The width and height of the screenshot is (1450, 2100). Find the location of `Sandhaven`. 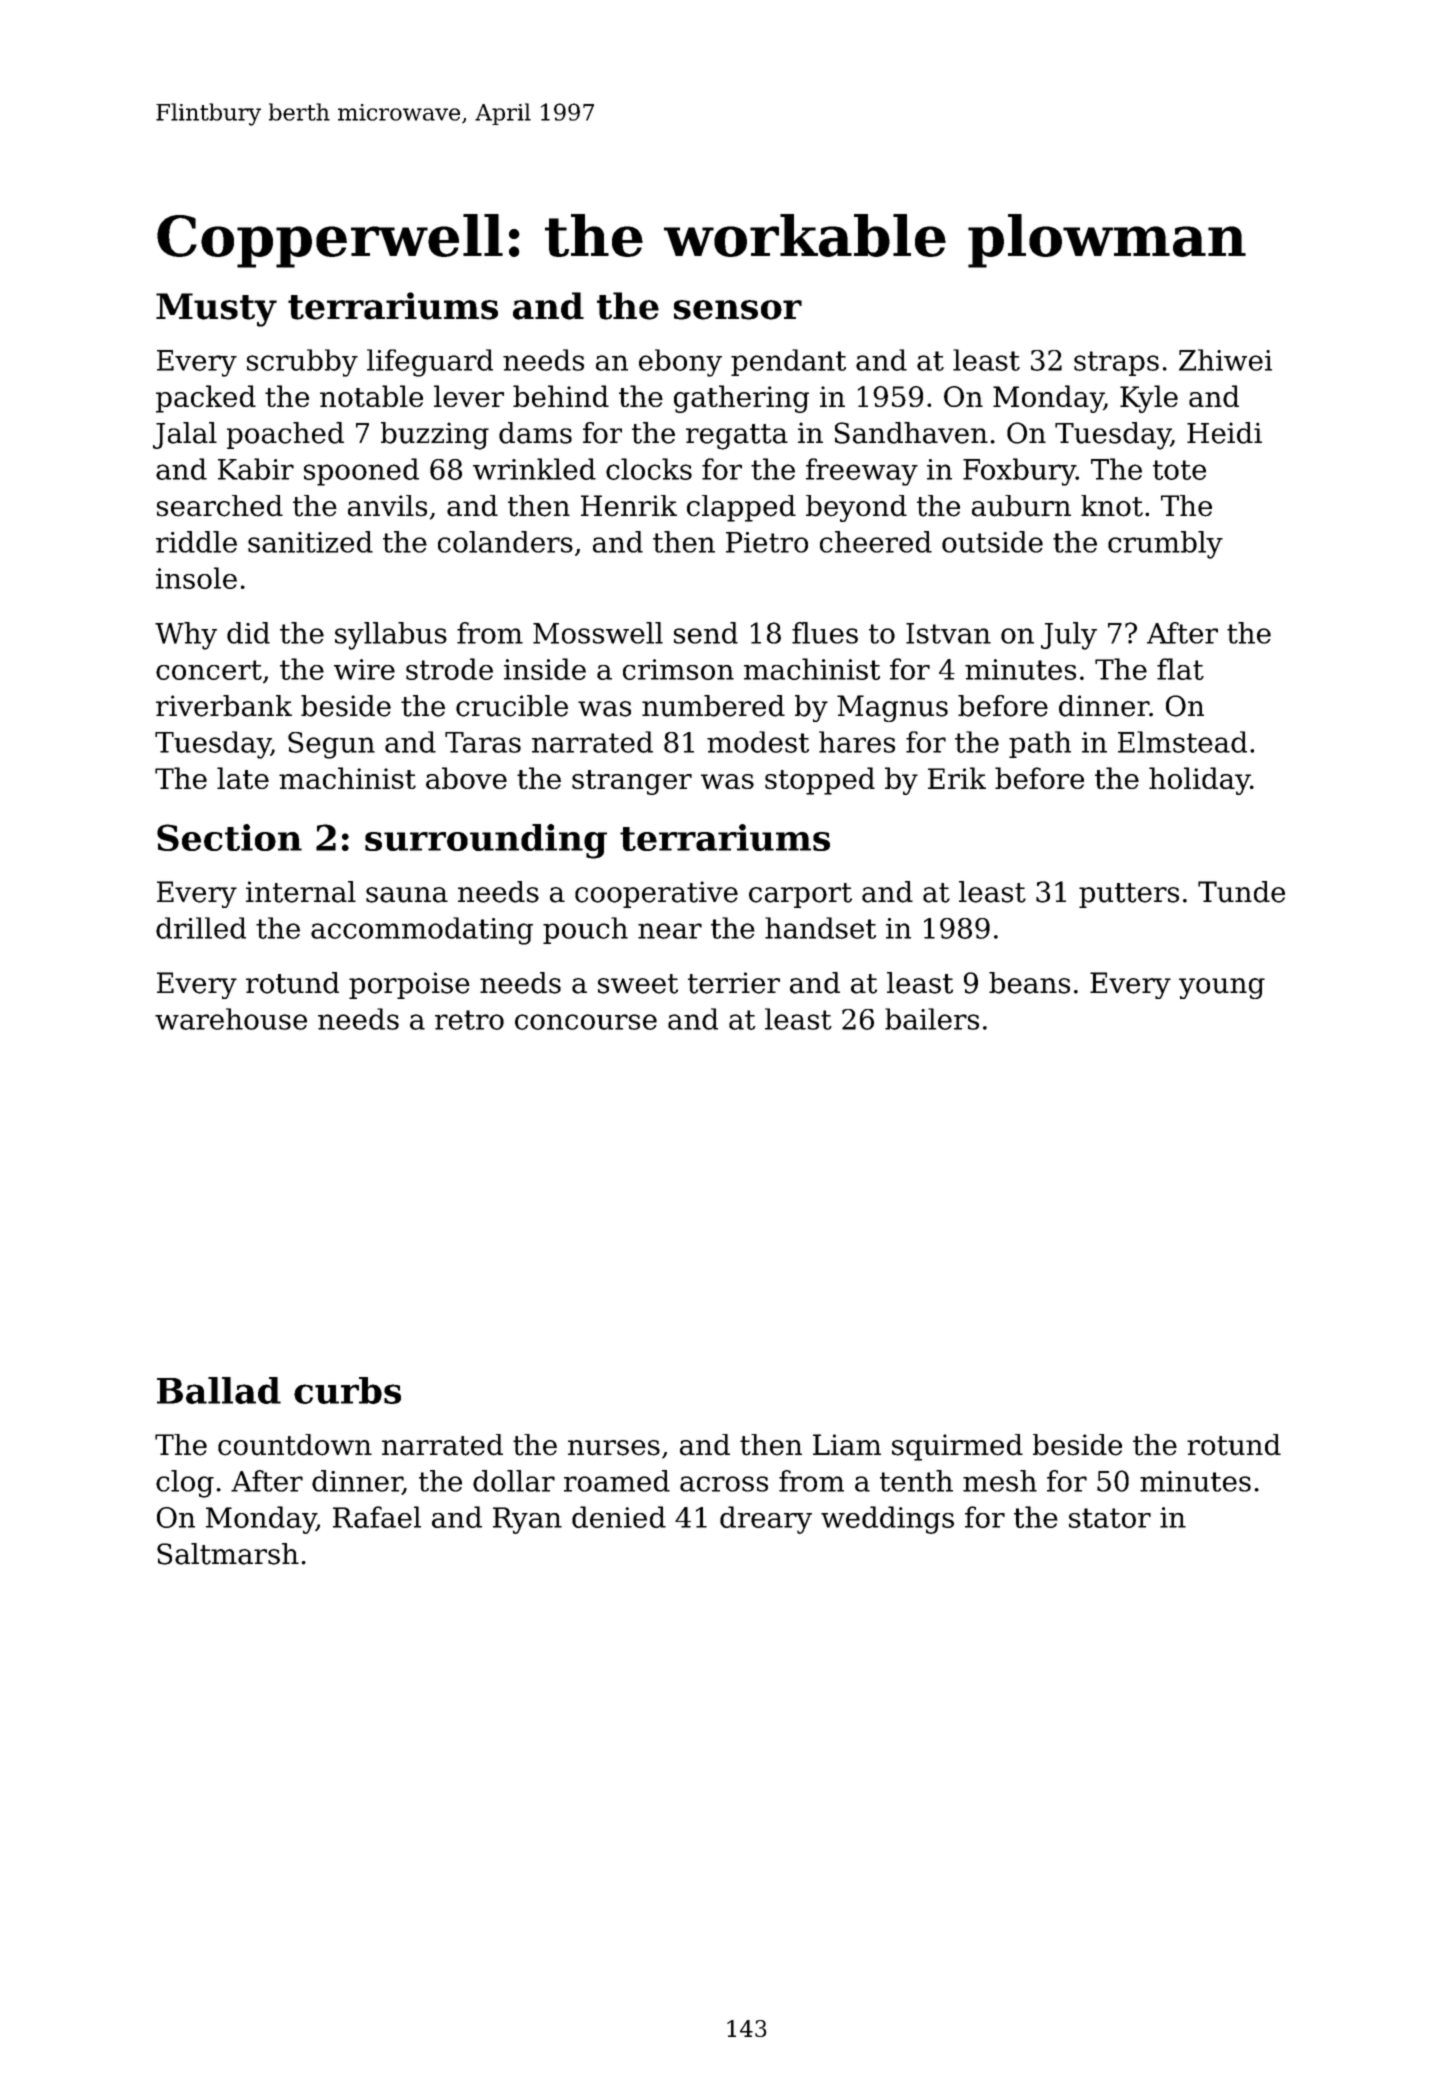

Sandhaven is located at coordinates (911, 433).
